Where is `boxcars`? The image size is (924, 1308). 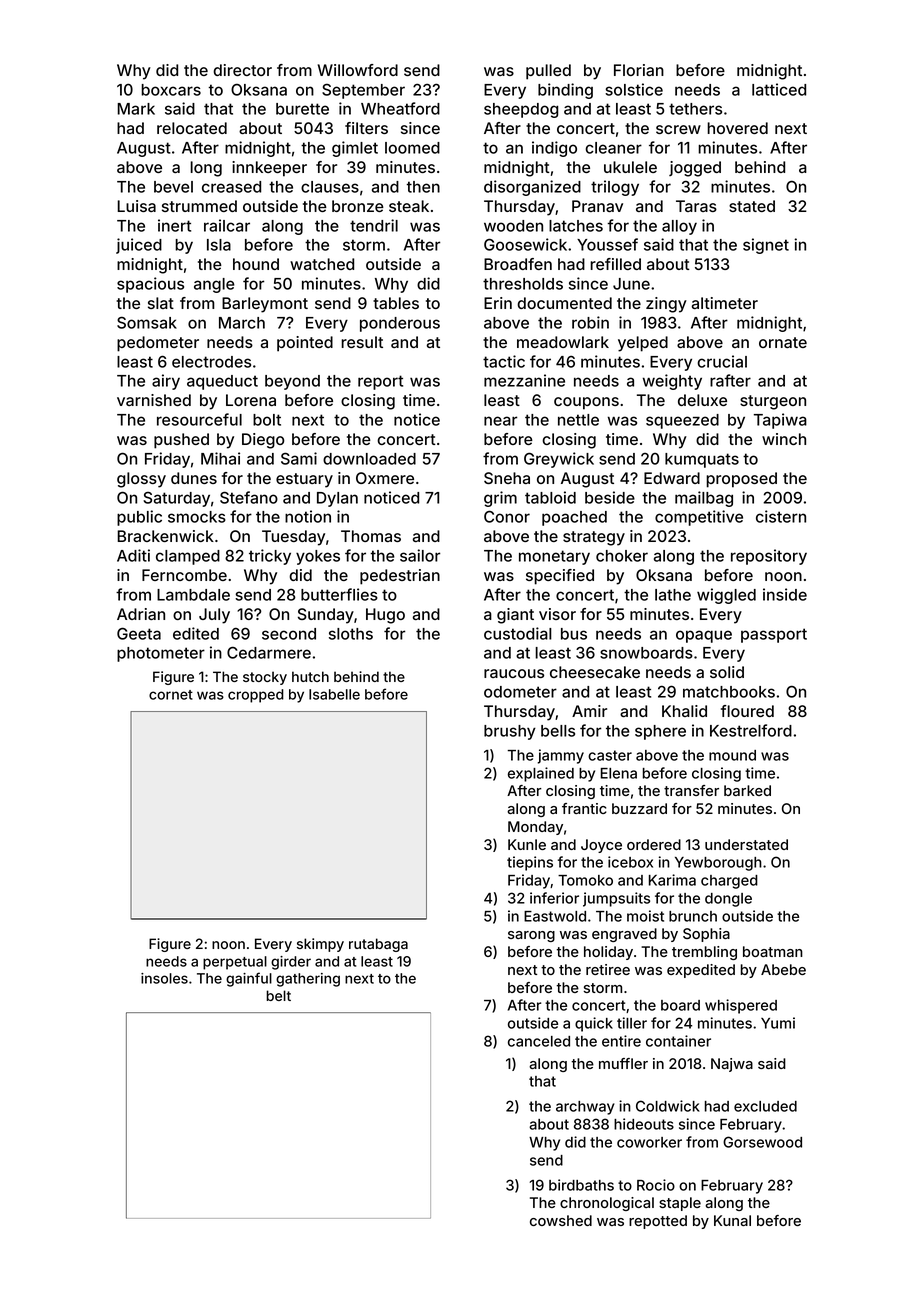
boxcars is located at coordinates (171, 90).
